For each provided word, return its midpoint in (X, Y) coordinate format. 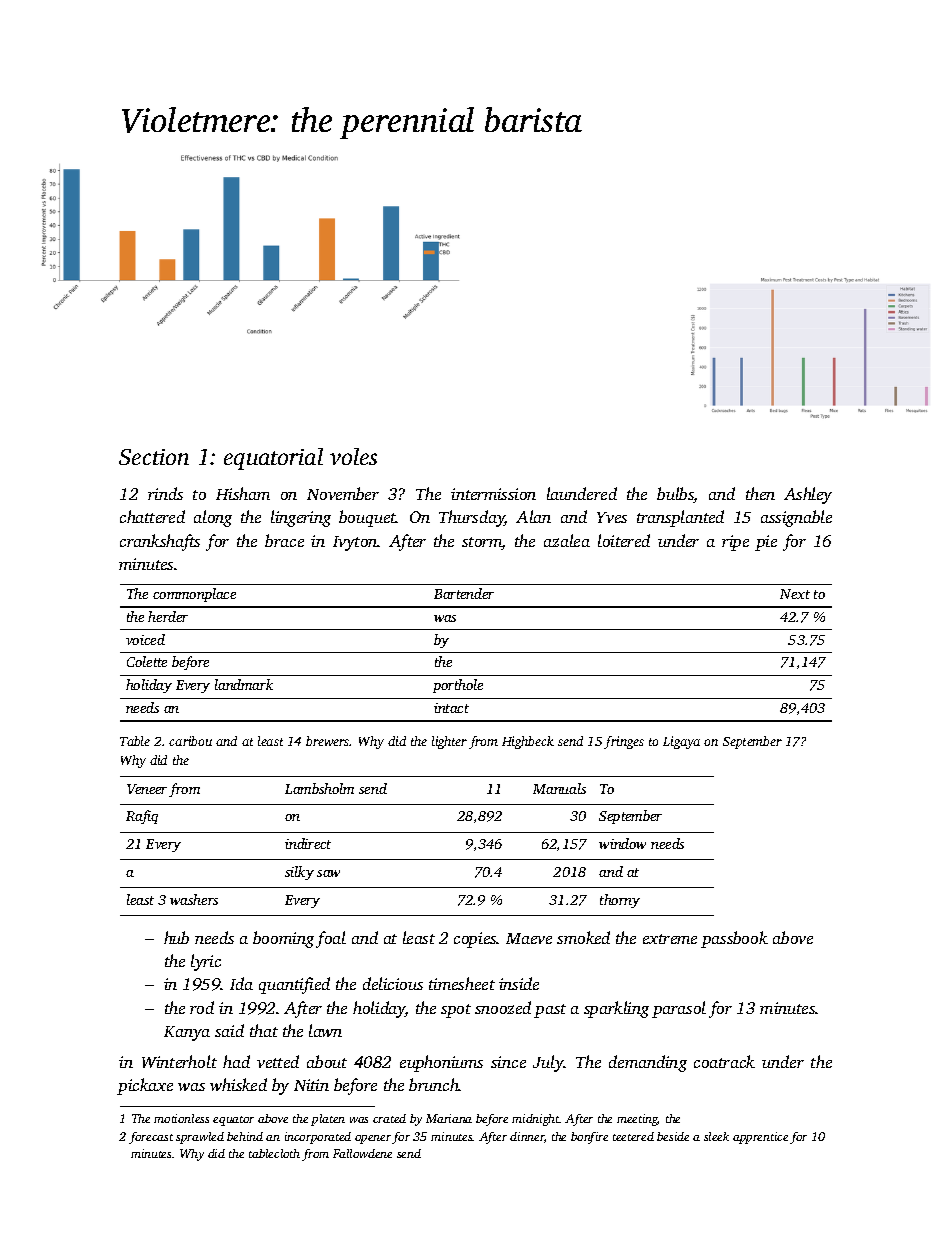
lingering (301, 518)
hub (176, 937)
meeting (637, 1120)
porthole (458, 686)
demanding (648, 1063)
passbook (734, 939)
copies (475, 940)
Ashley (808, 495)
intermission (493, 494)
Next (795, 594)
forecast (151, 1138)
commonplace (194, 595)
